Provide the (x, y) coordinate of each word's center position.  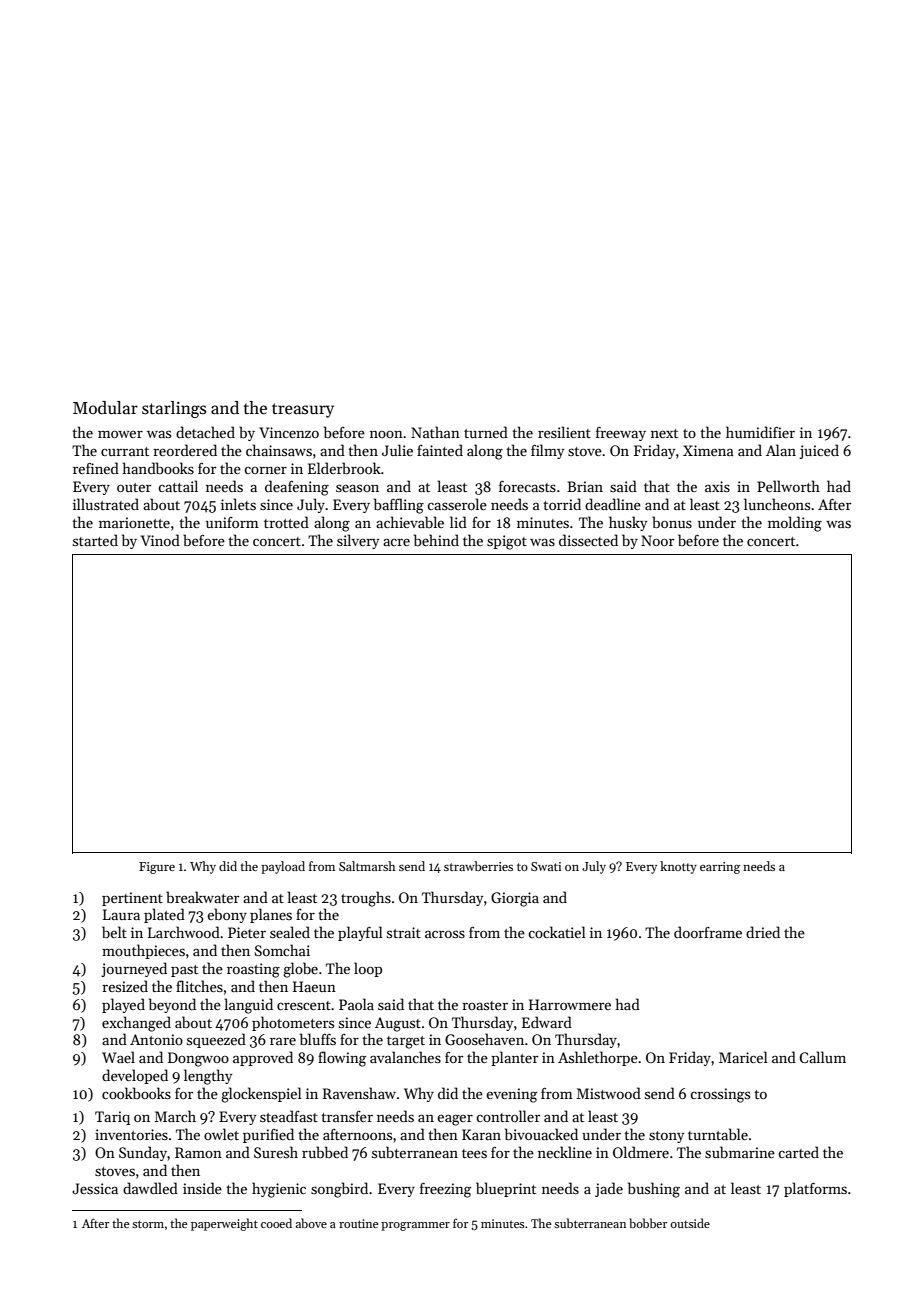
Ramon (198, 1152)
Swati (546, 866)
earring (720, 868)
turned (486, 432)
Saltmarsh (367, 866)
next (664, 433)
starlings (174, 409)
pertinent (132, 899)
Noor (657, 540)
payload (283, 867)
